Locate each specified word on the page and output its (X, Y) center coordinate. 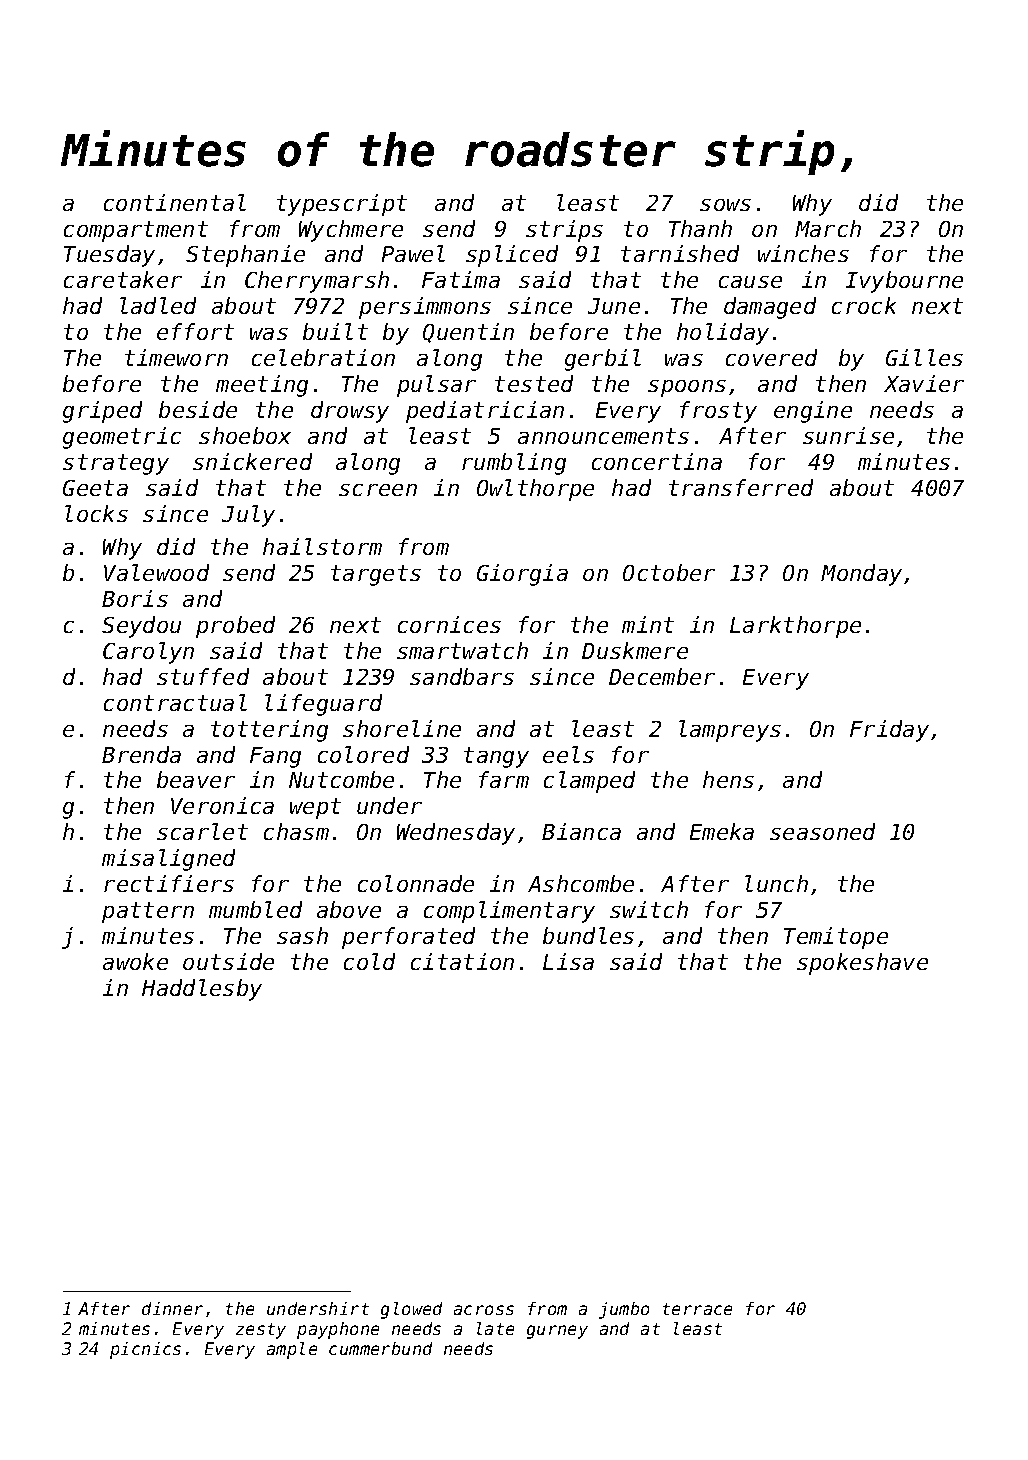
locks (96, 513)
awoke (135, 961)
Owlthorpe (535, 490)
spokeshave (862, 964)
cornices (449, 624)
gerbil (603, 360)
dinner (172, 1308)
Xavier (924, 383)
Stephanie (245, 256)
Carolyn (148, 653)
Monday (861, 575)
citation (462, 961)
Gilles (924, 357)
